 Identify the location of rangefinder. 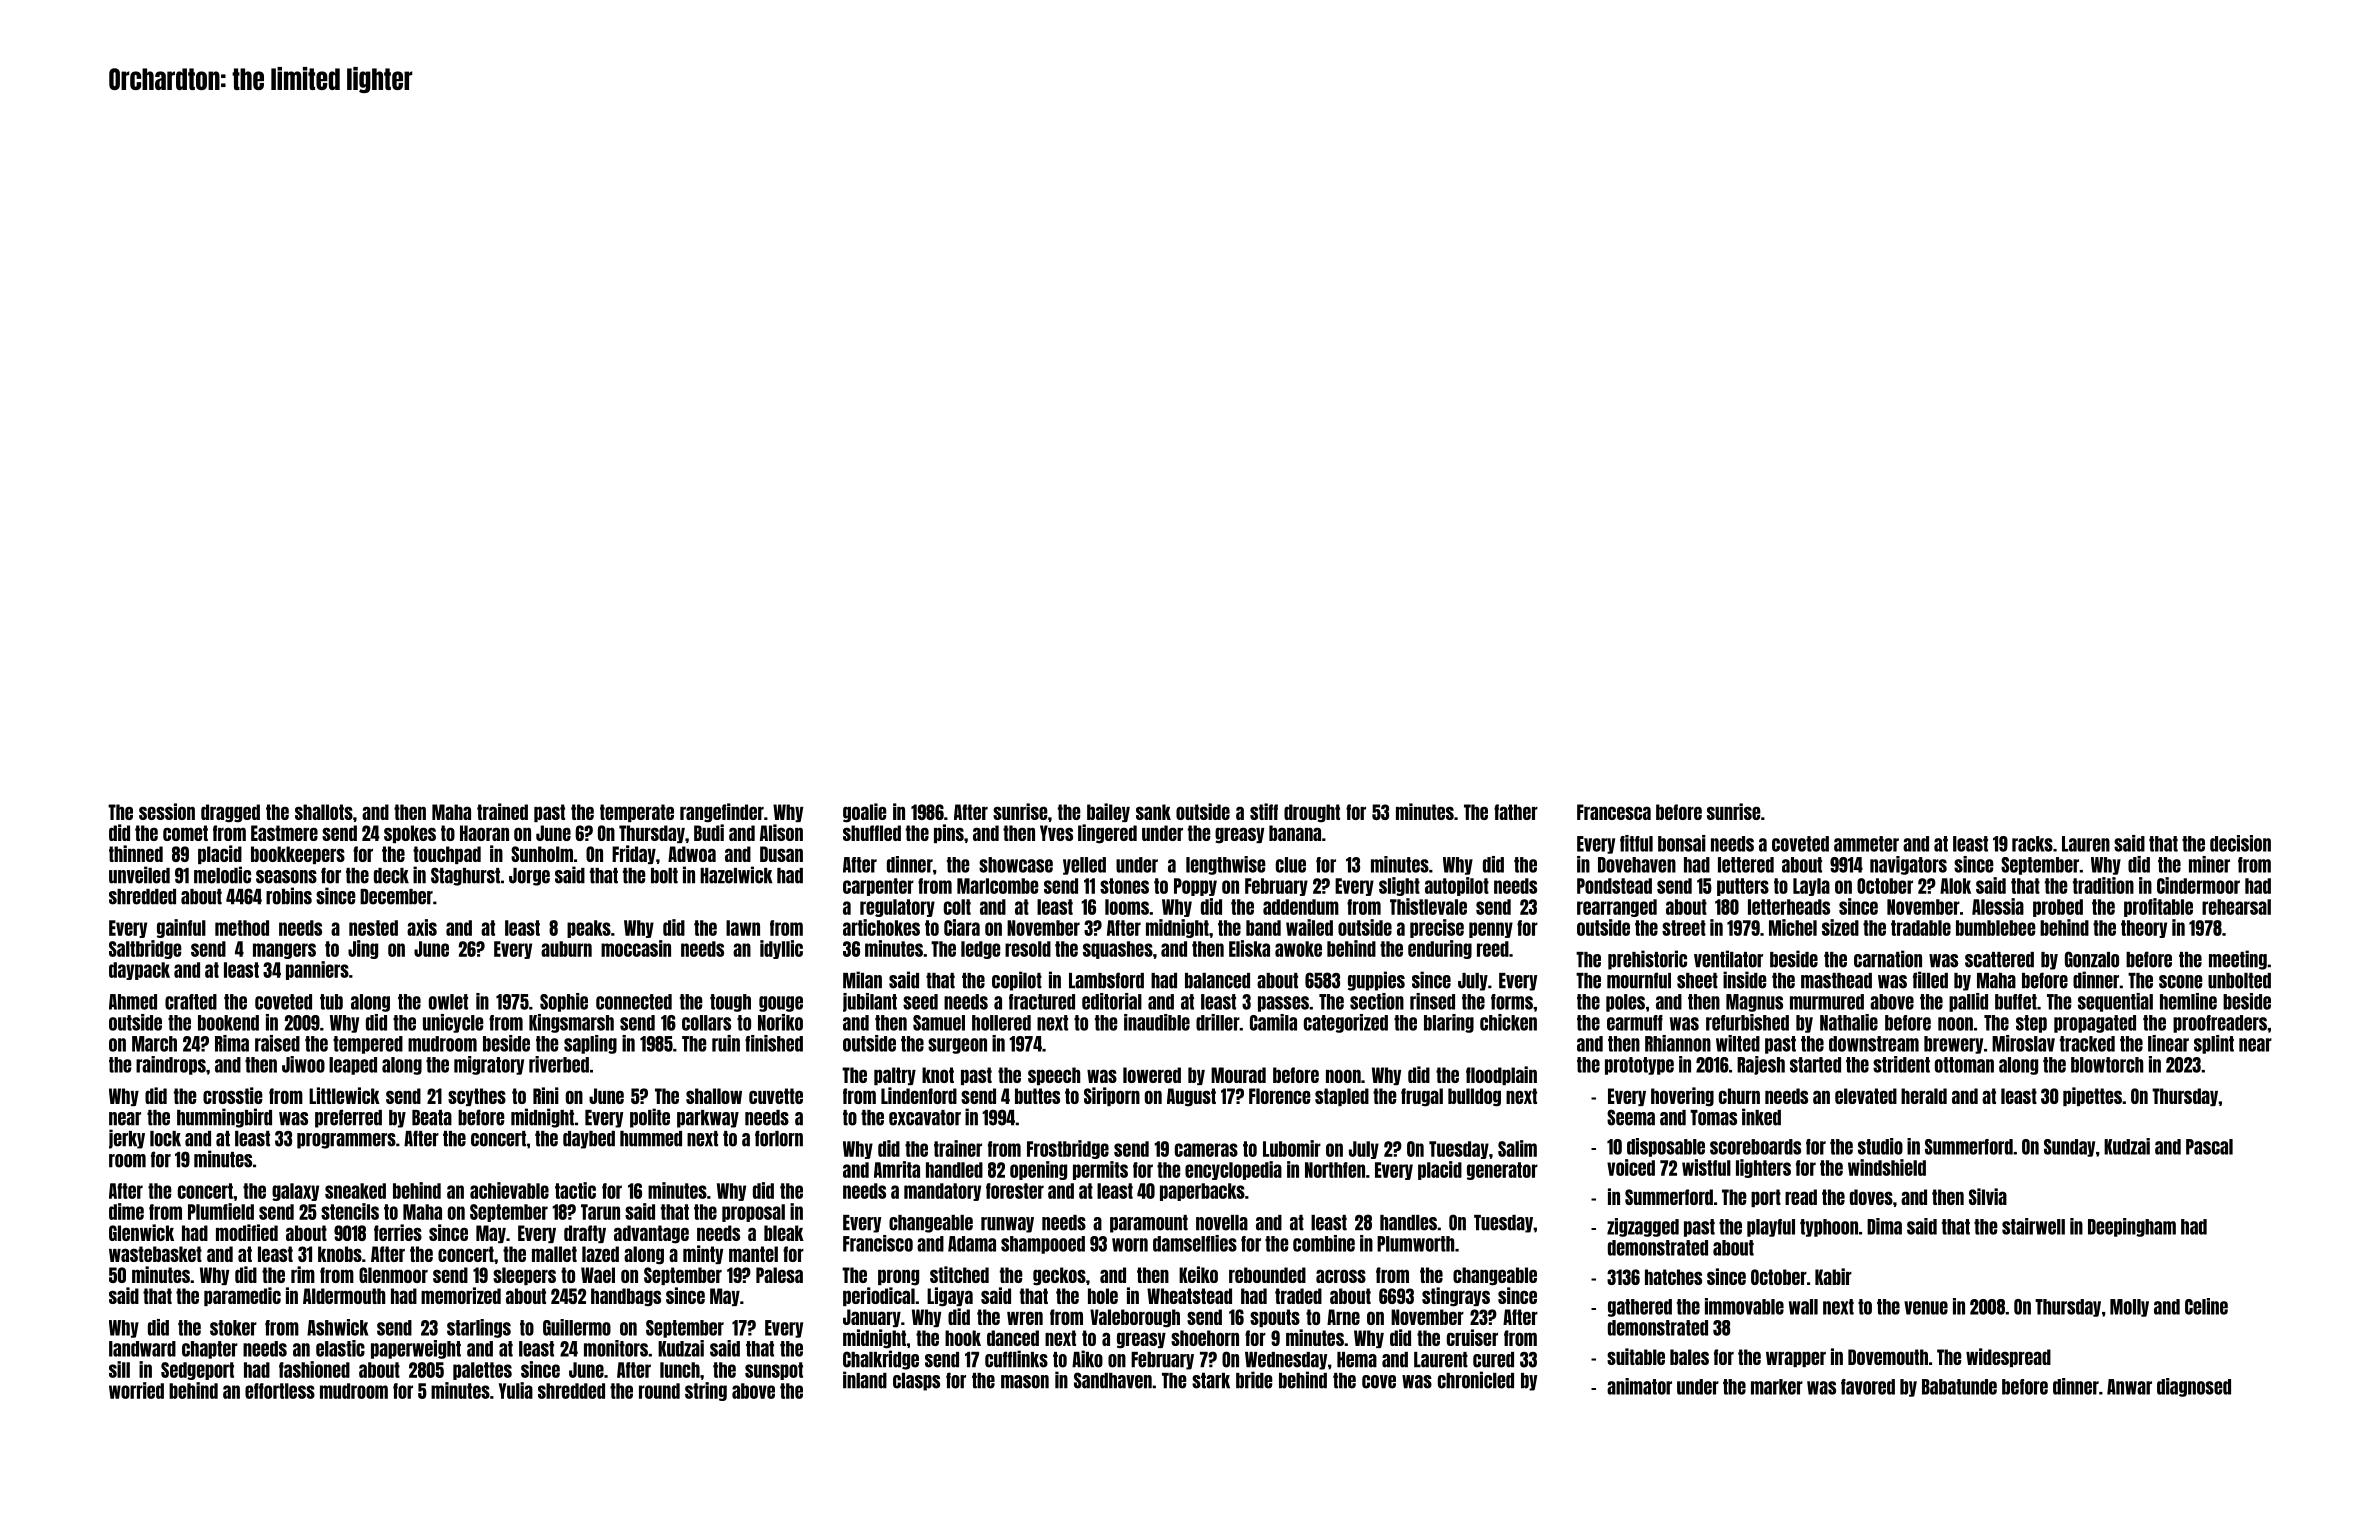
(722, 813).
